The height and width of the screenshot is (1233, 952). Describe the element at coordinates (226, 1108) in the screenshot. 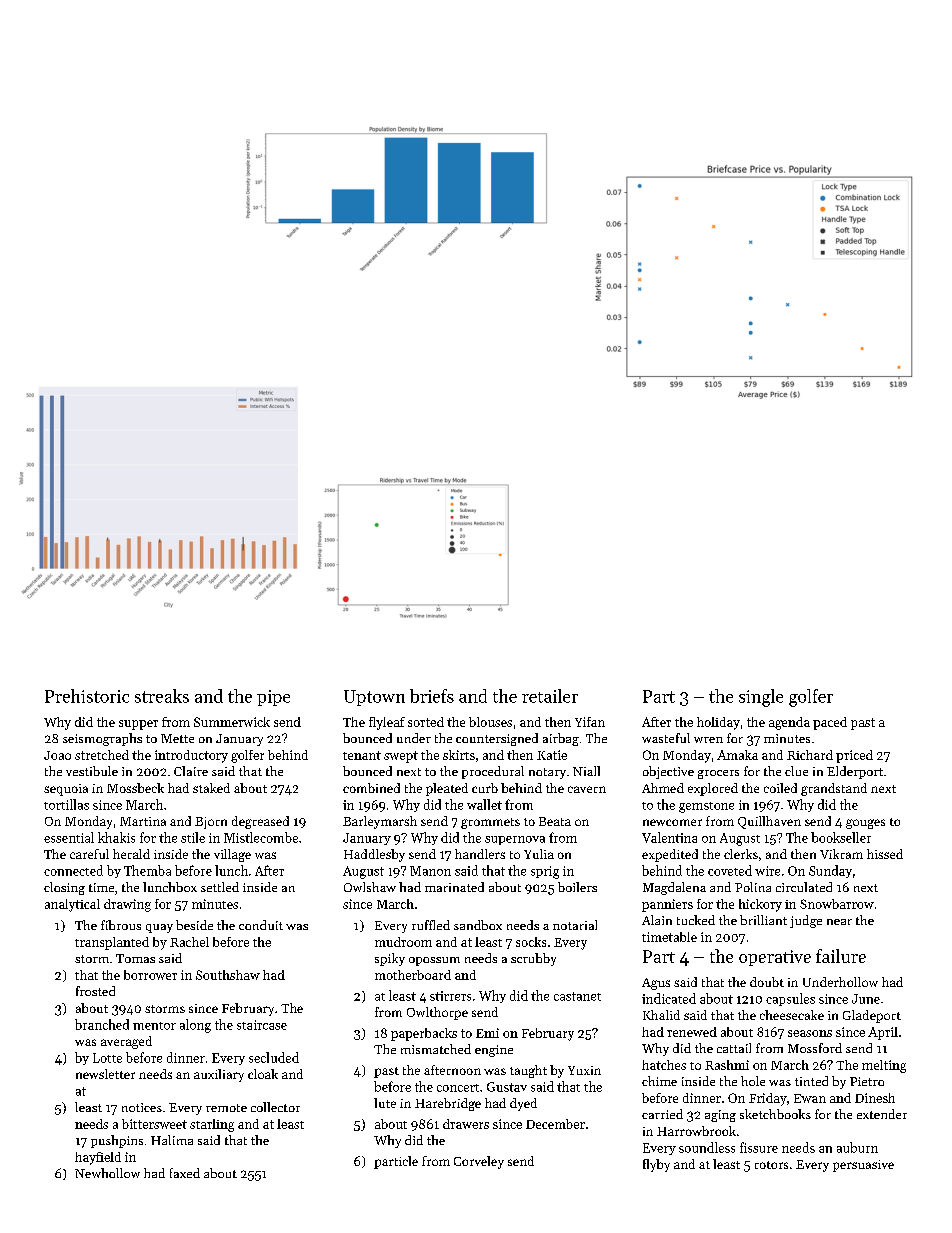

I see `remote` at that location.
